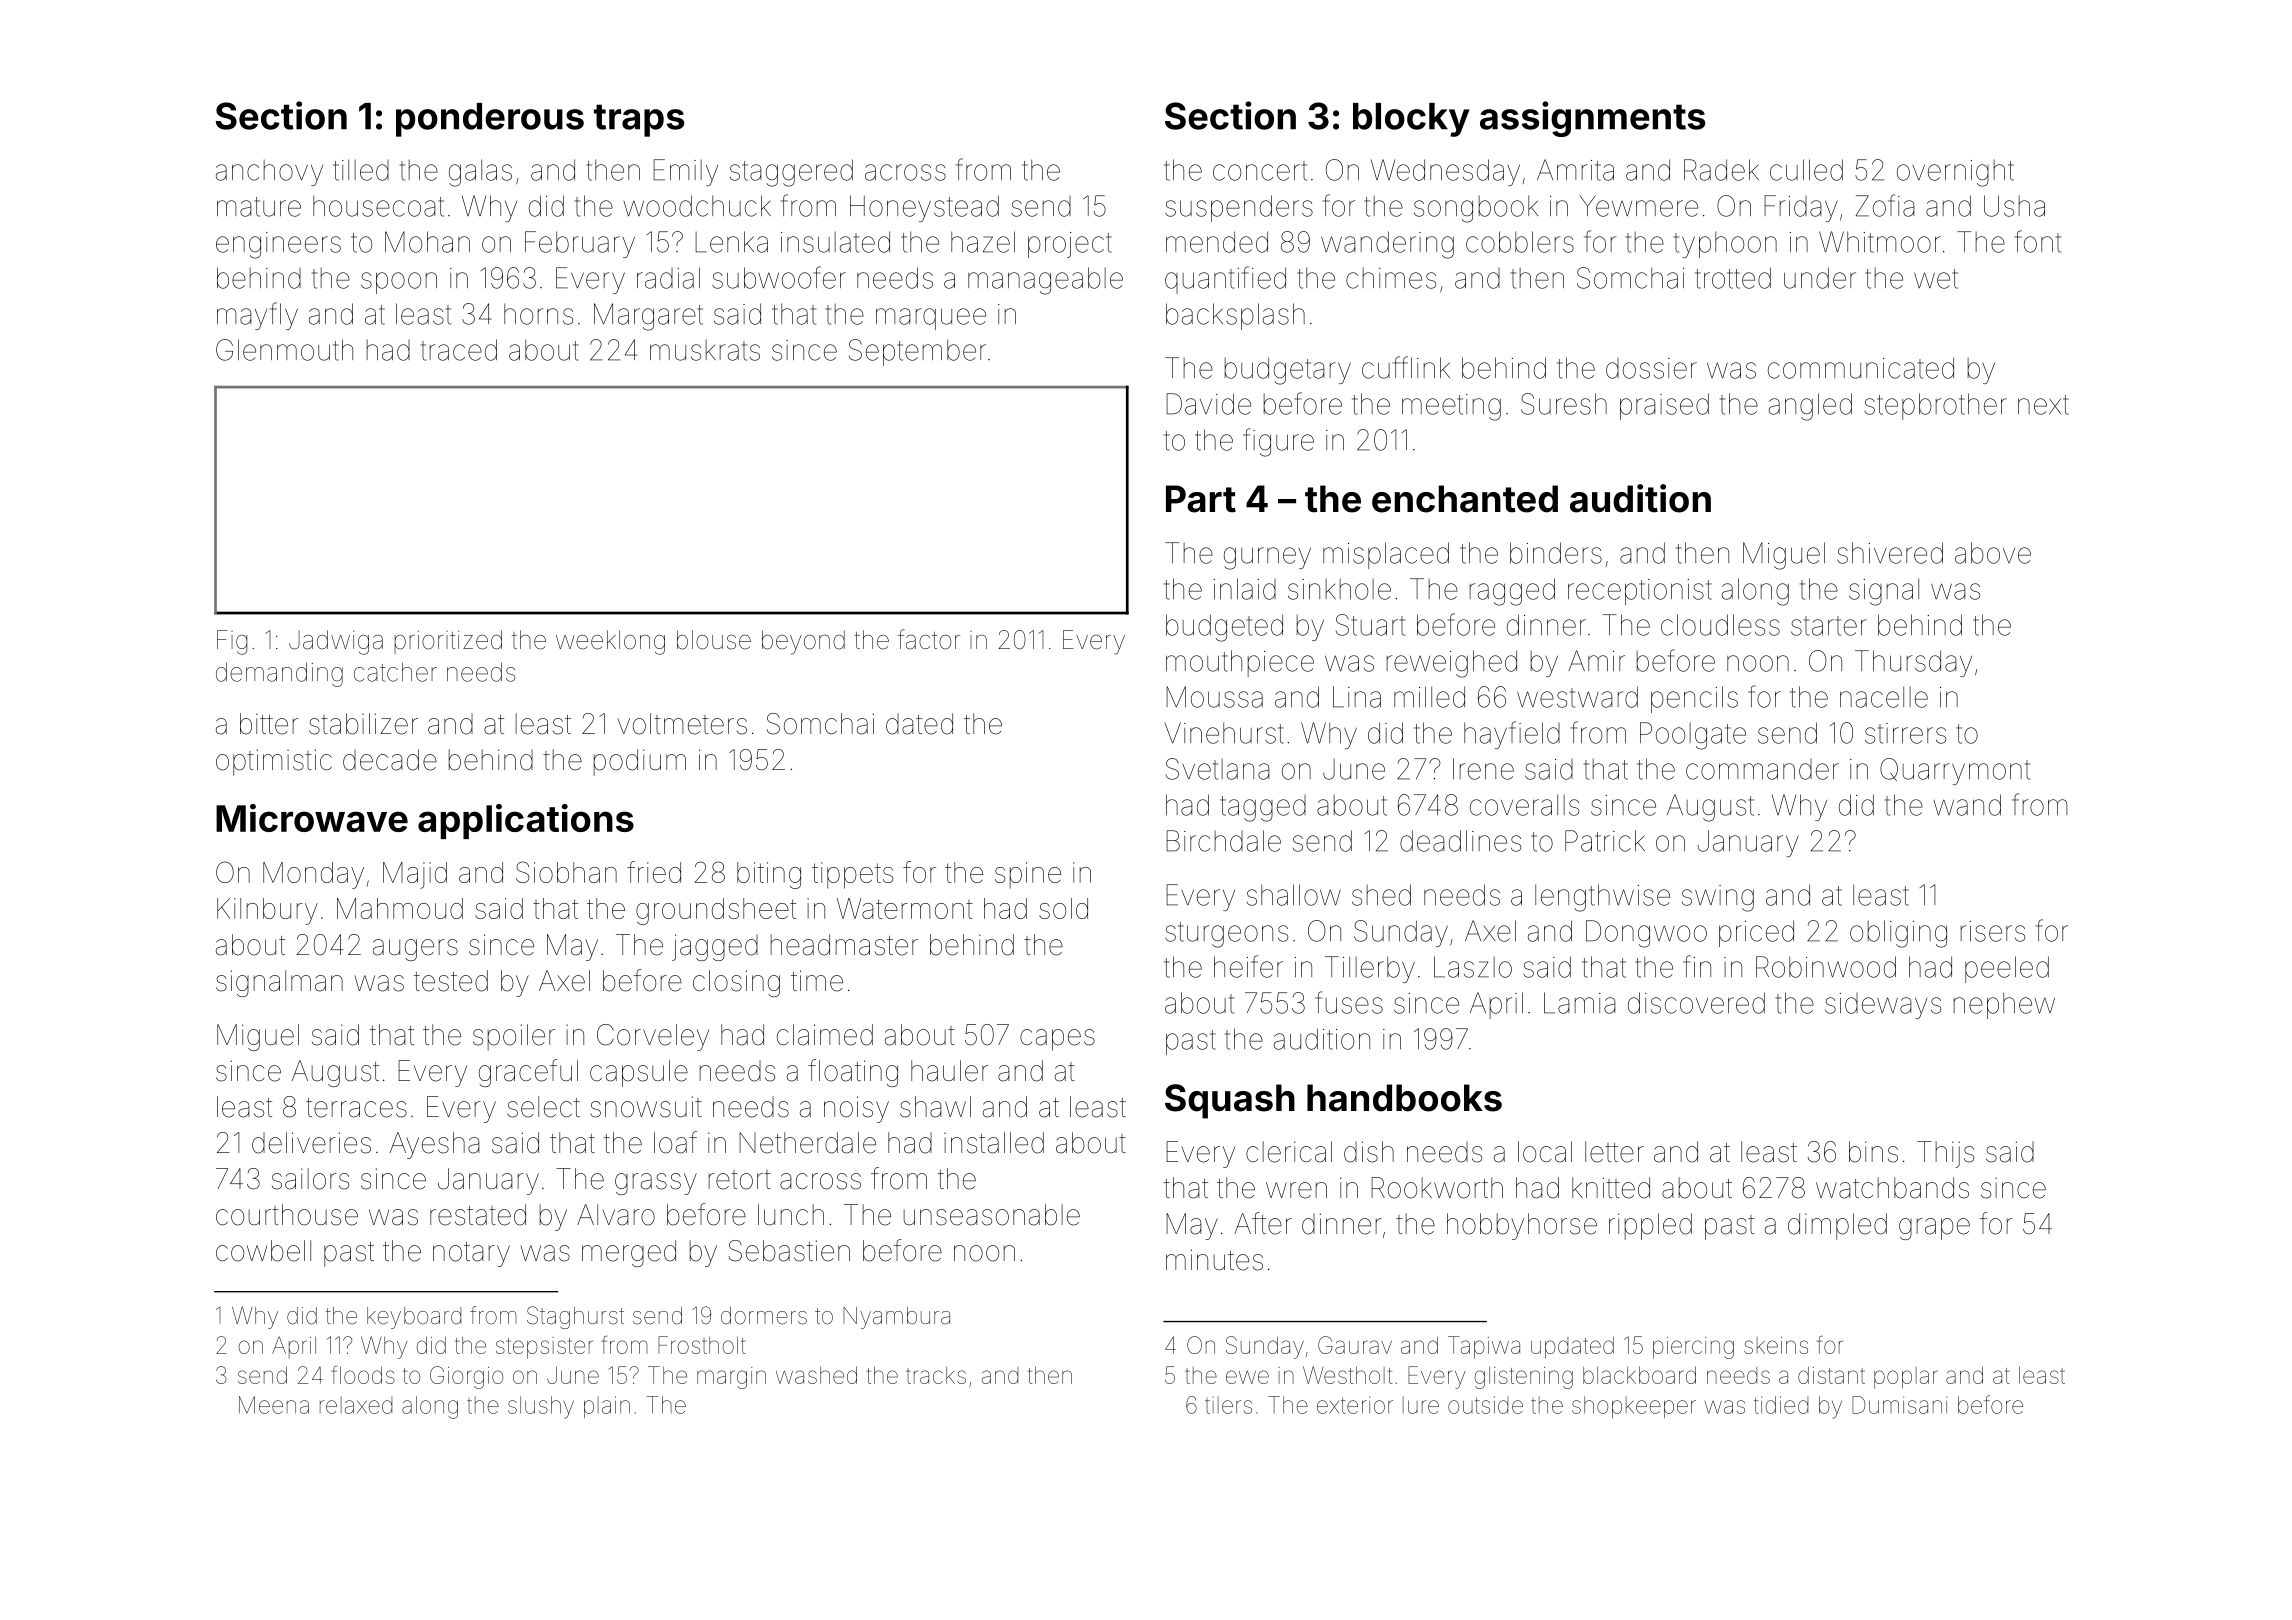 The height and width of the screenshot is (1620, 2292). What do you see at coordinates (466, 1377) in the screenshot?
I see `Giorgio` at bounding box center [466, 1377].
